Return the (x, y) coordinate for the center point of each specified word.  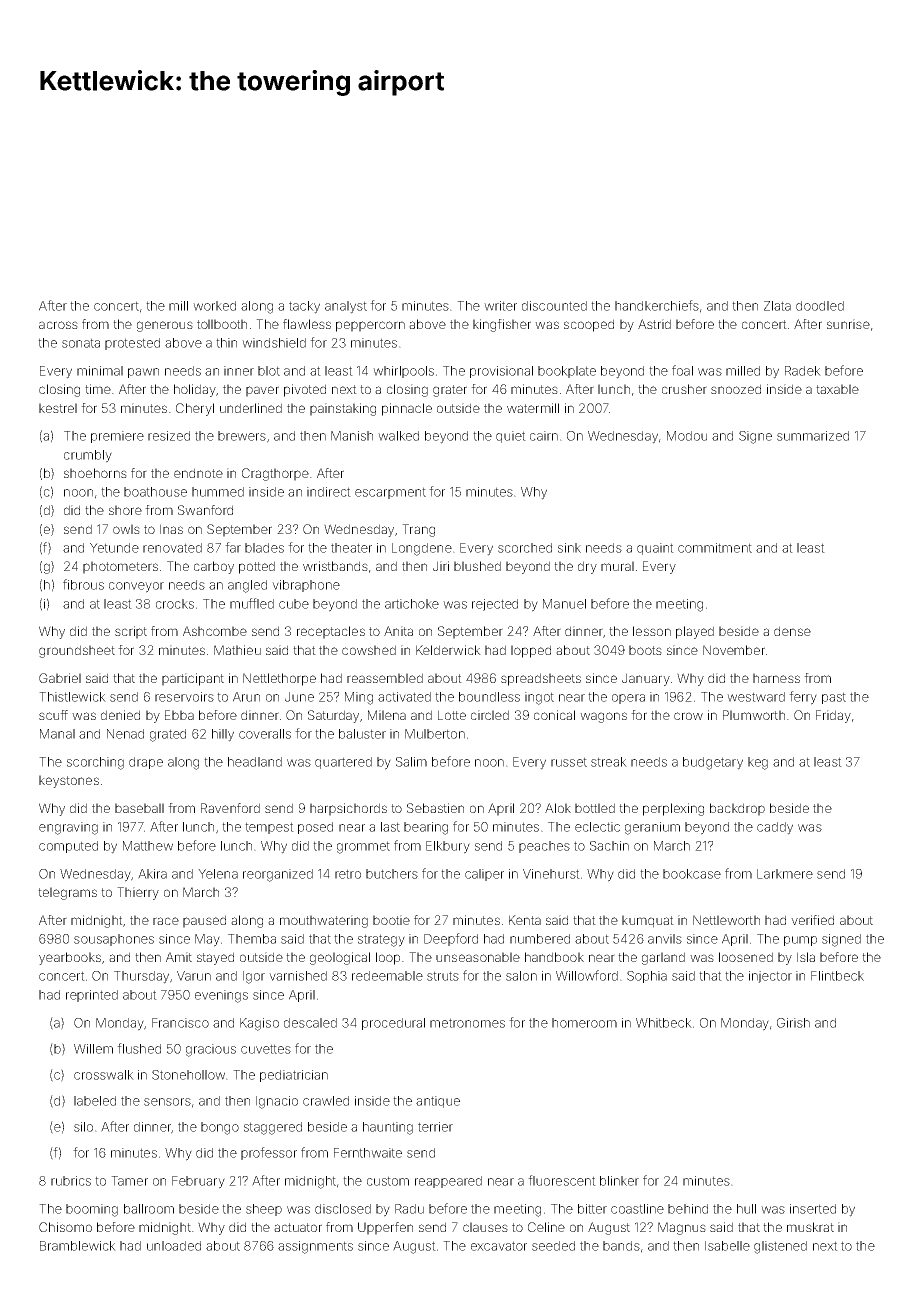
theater (351, 548)
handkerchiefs (657, 305)
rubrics (71, 1181)
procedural (393, 1024)
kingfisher (502, 325)
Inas (171, 529)
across (58, 325)
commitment (715, 548)
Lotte (452, 715)
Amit (179, 957)
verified (812, 920)
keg (758, 763)
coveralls (265, 734)
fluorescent (562, 1180)
